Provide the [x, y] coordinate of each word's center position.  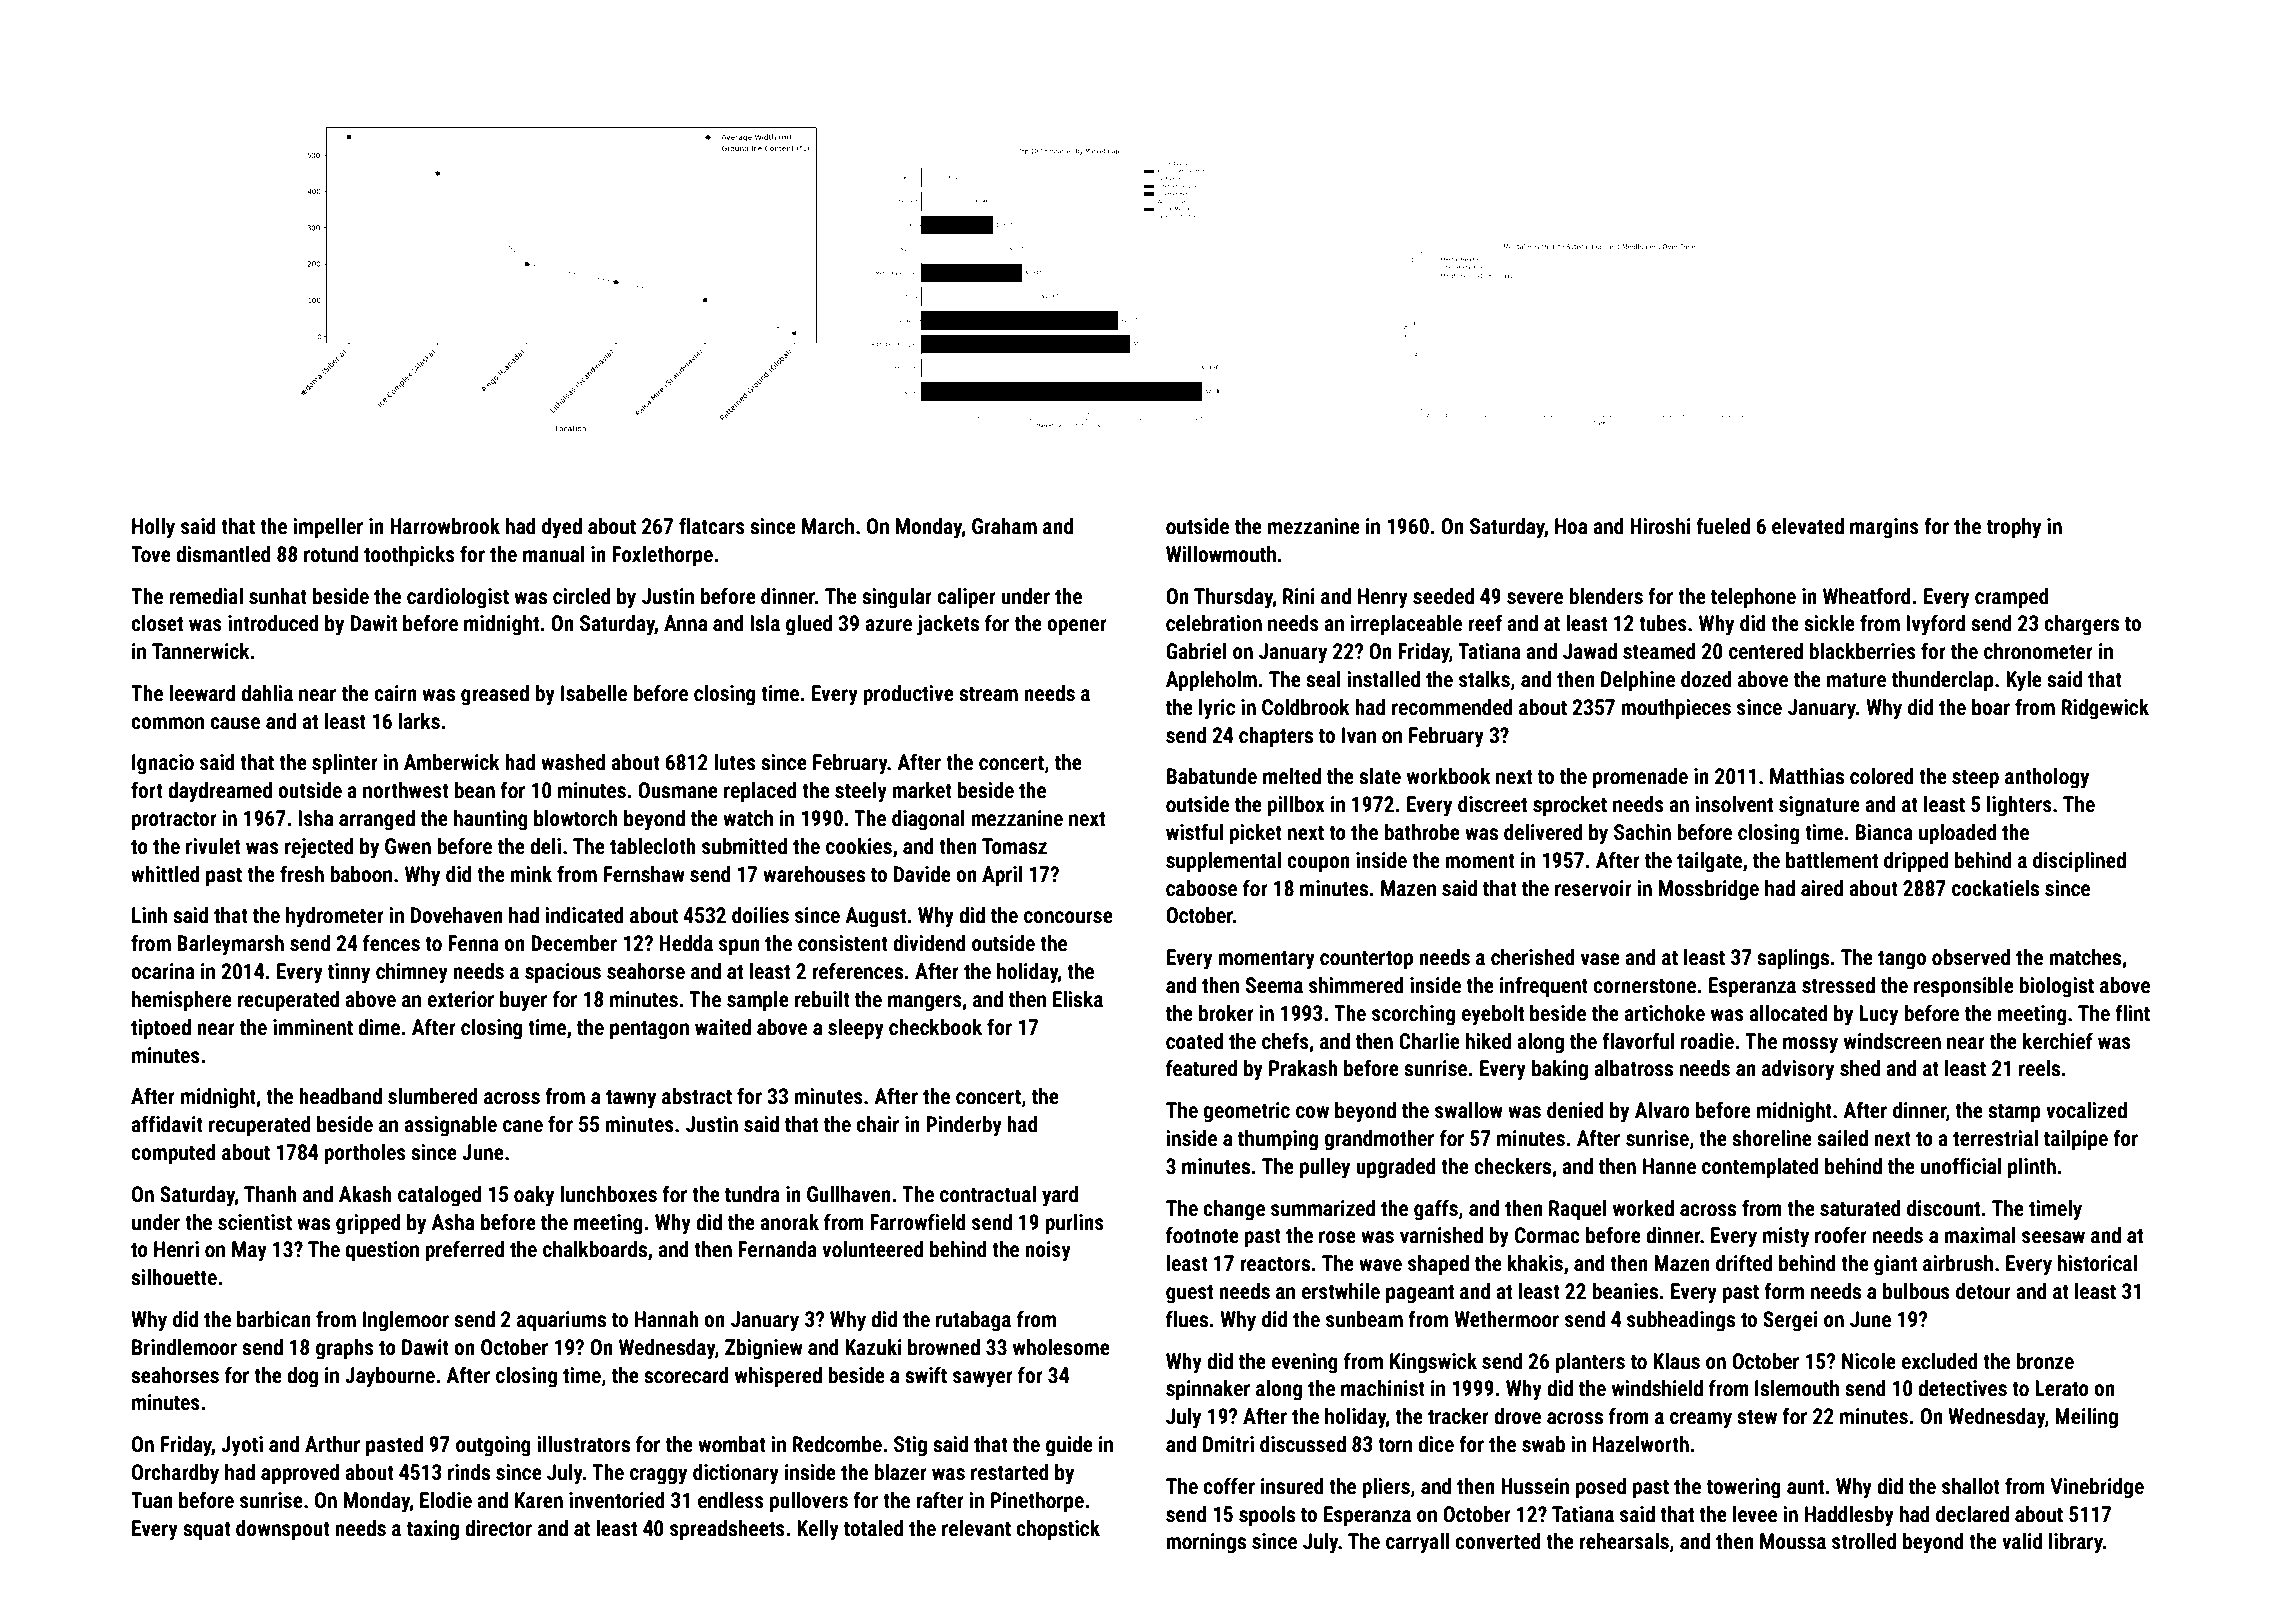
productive [908, 695]
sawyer [983, 1379]
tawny [631, 1099]
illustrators [583, 1444]
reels [2039, 1068]
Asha [452, 1222]
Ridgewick [2105, 709]
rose [1337, 1237]
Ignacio [163, 764]
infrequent [1544, 987]
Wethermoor [1506, 1319]
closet [157, 623]
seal [1323, 679]
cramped [2012, 598]
